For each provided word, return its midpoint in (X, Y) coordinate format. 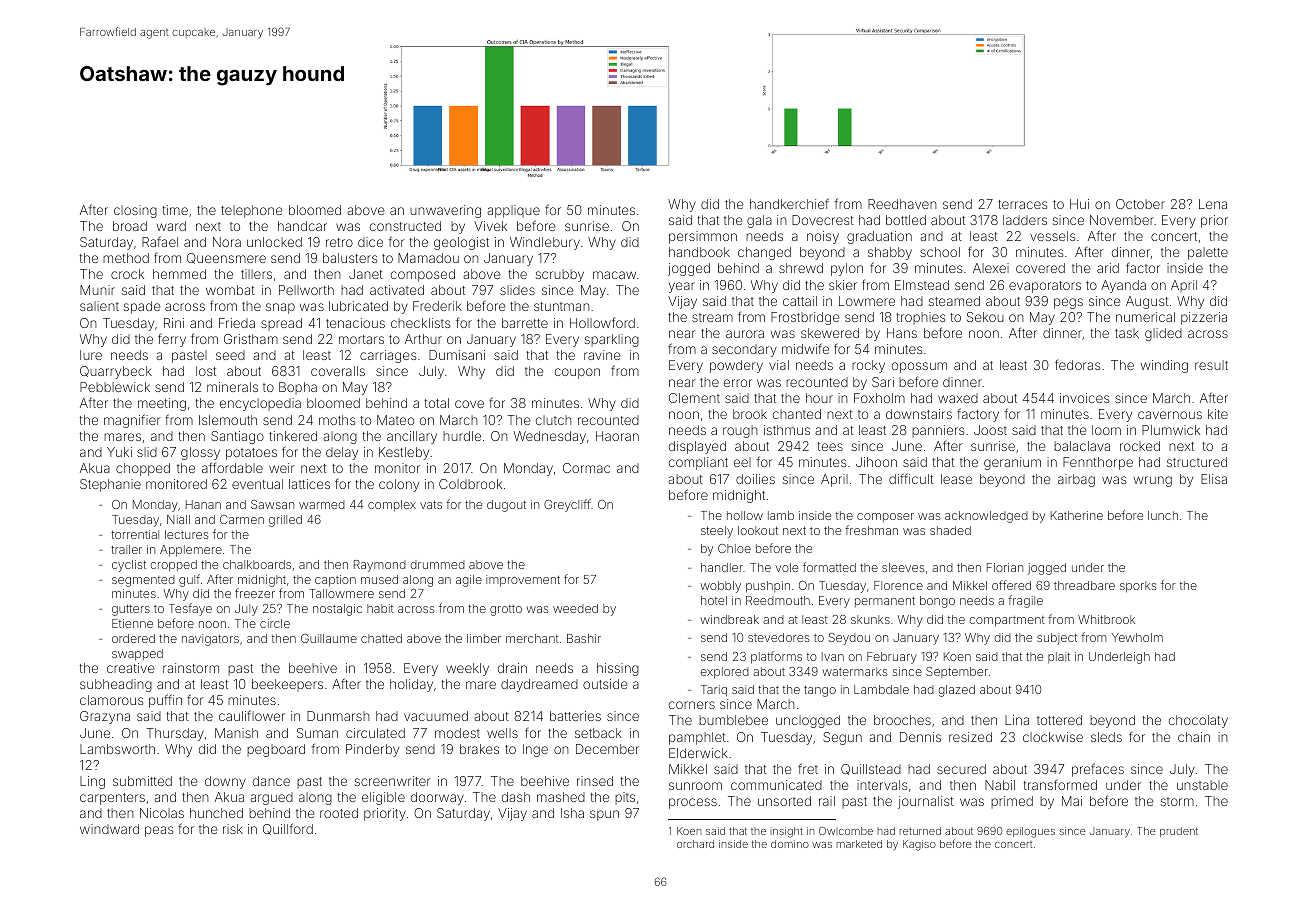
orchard (695, 844)
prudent (1179, 832)
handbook (699, 252)
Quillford (288, 829)
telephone (252, 211)
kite (1218, 414)
